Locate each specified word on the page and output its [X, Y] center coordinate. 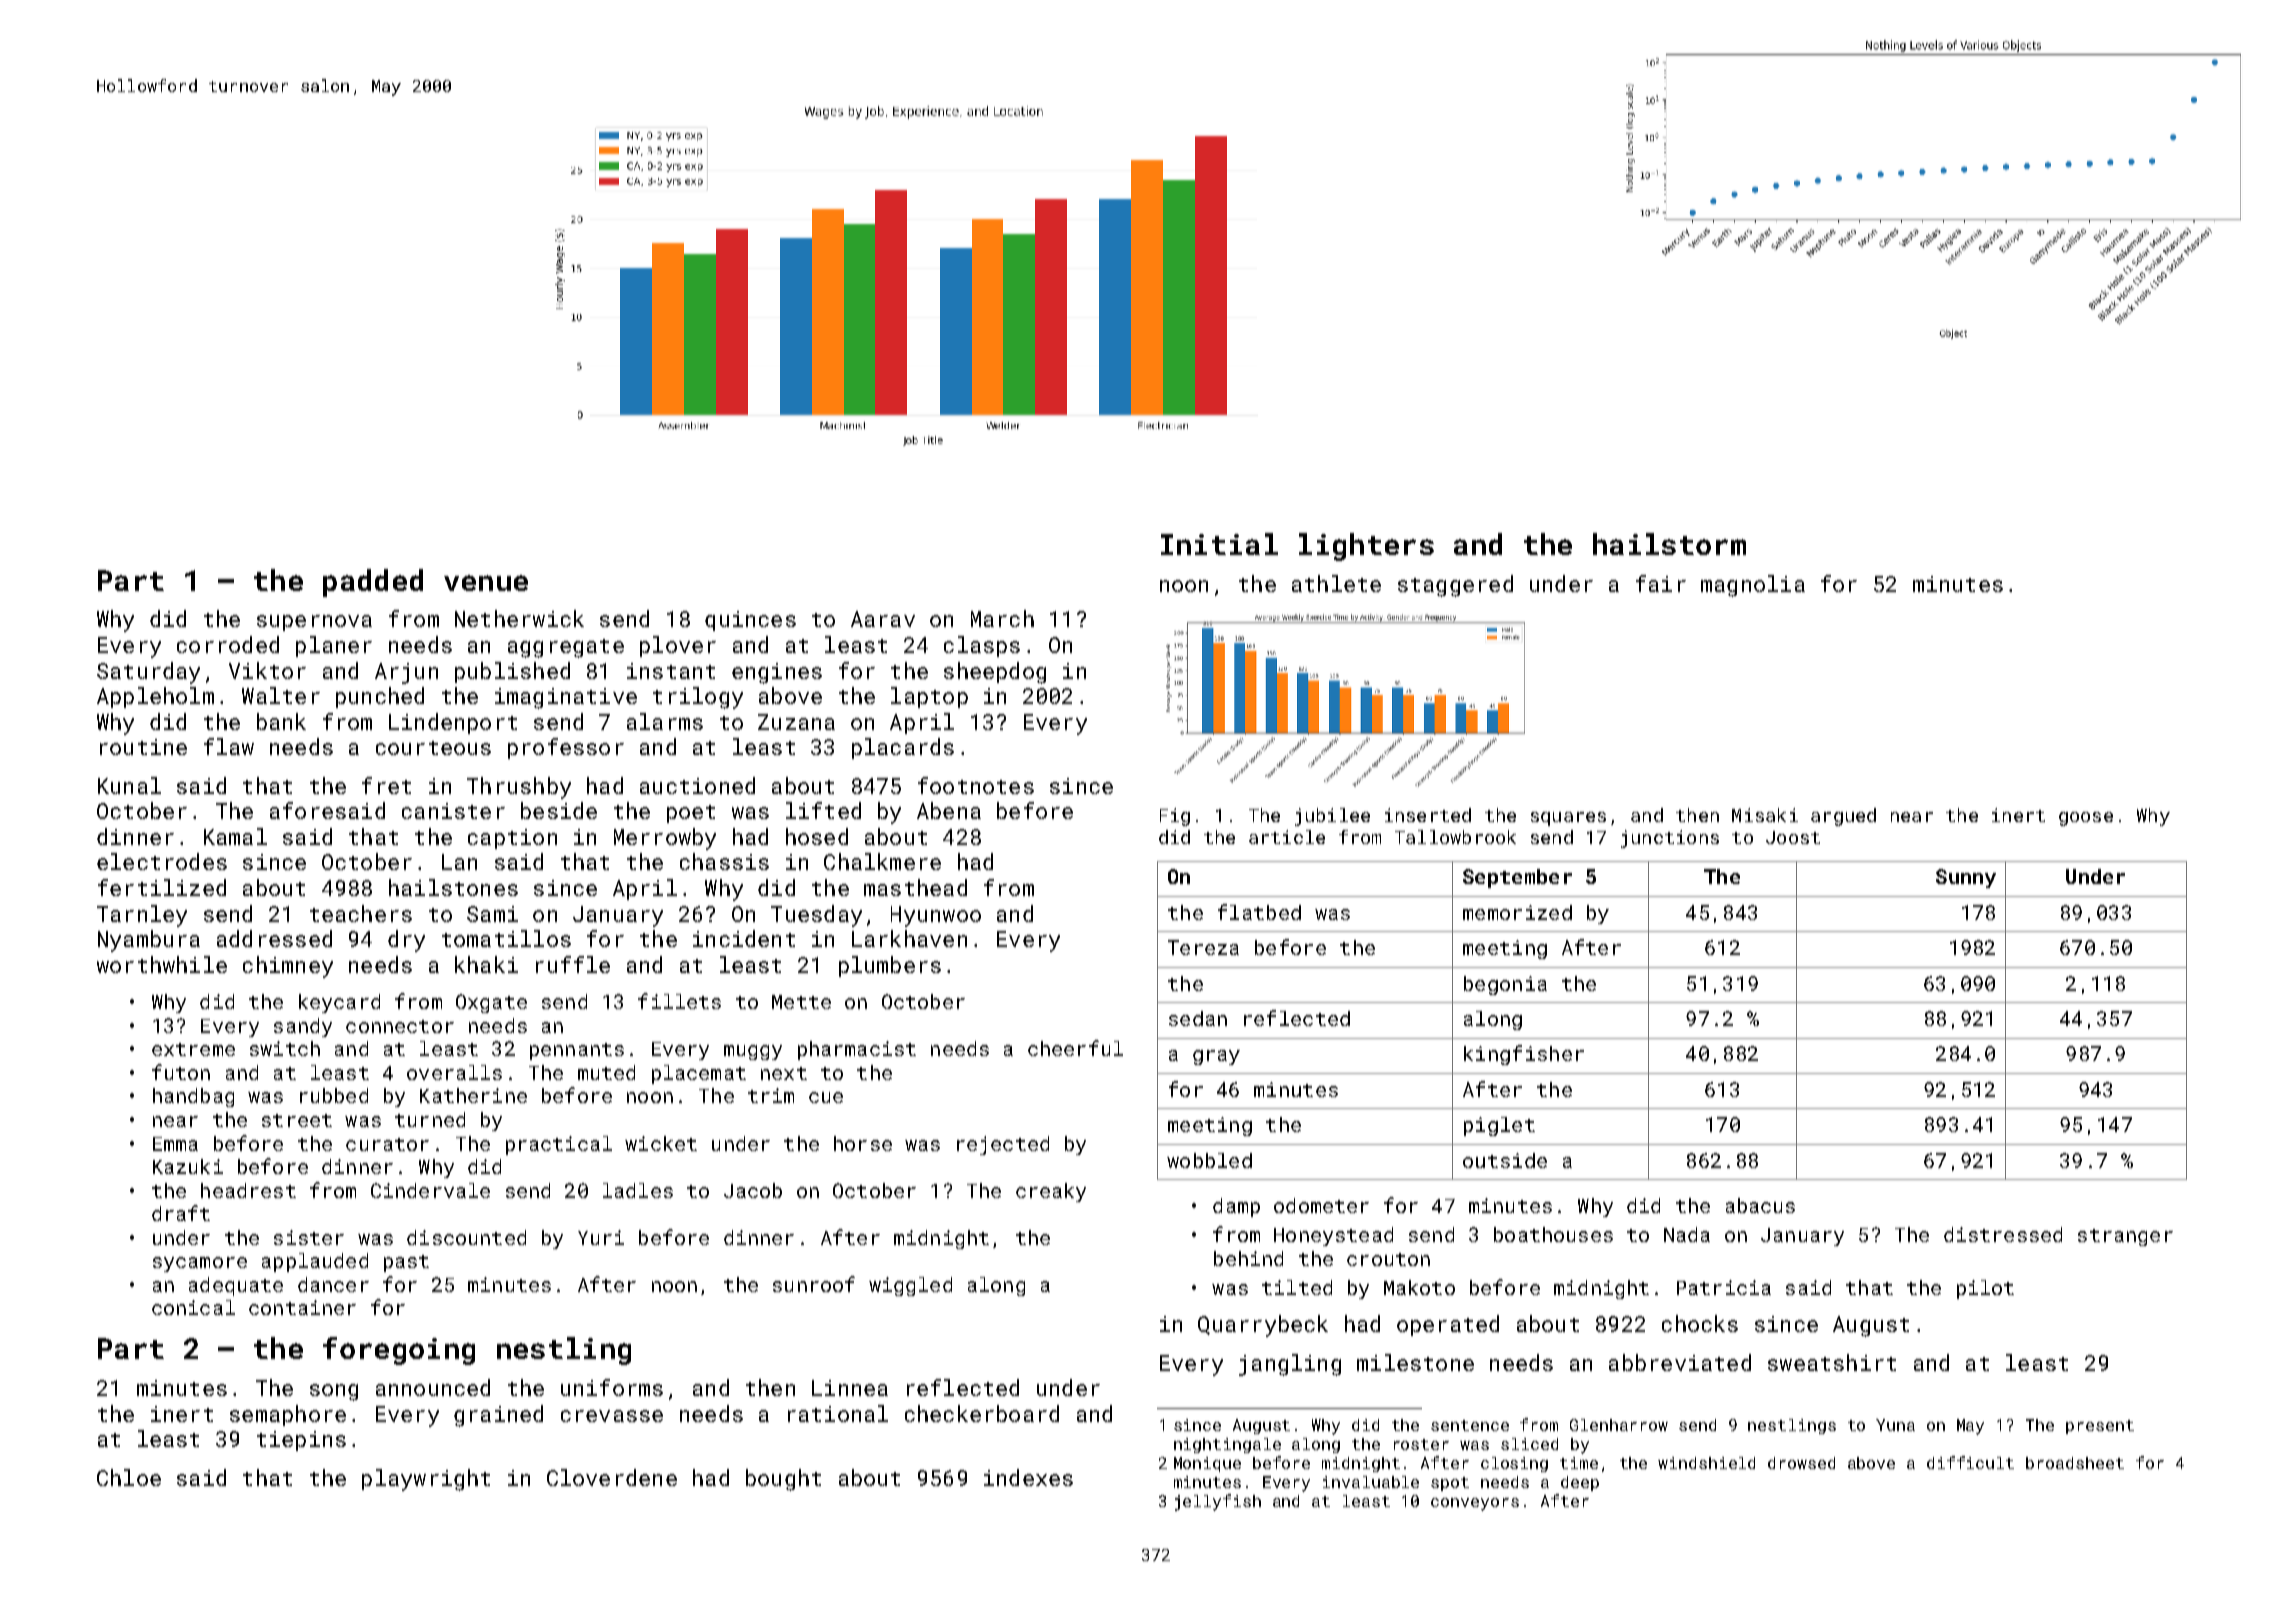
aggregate [566, 648]
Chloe [129, 1477]
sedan [1198, 1018]
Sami [492, 914]
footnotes [976, 785]
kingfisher [1524, 1055]
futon [181, 1072]
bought [783, 1480]
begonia [1505, 985]
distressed [2003, 1234]
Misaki [1765, 815]
